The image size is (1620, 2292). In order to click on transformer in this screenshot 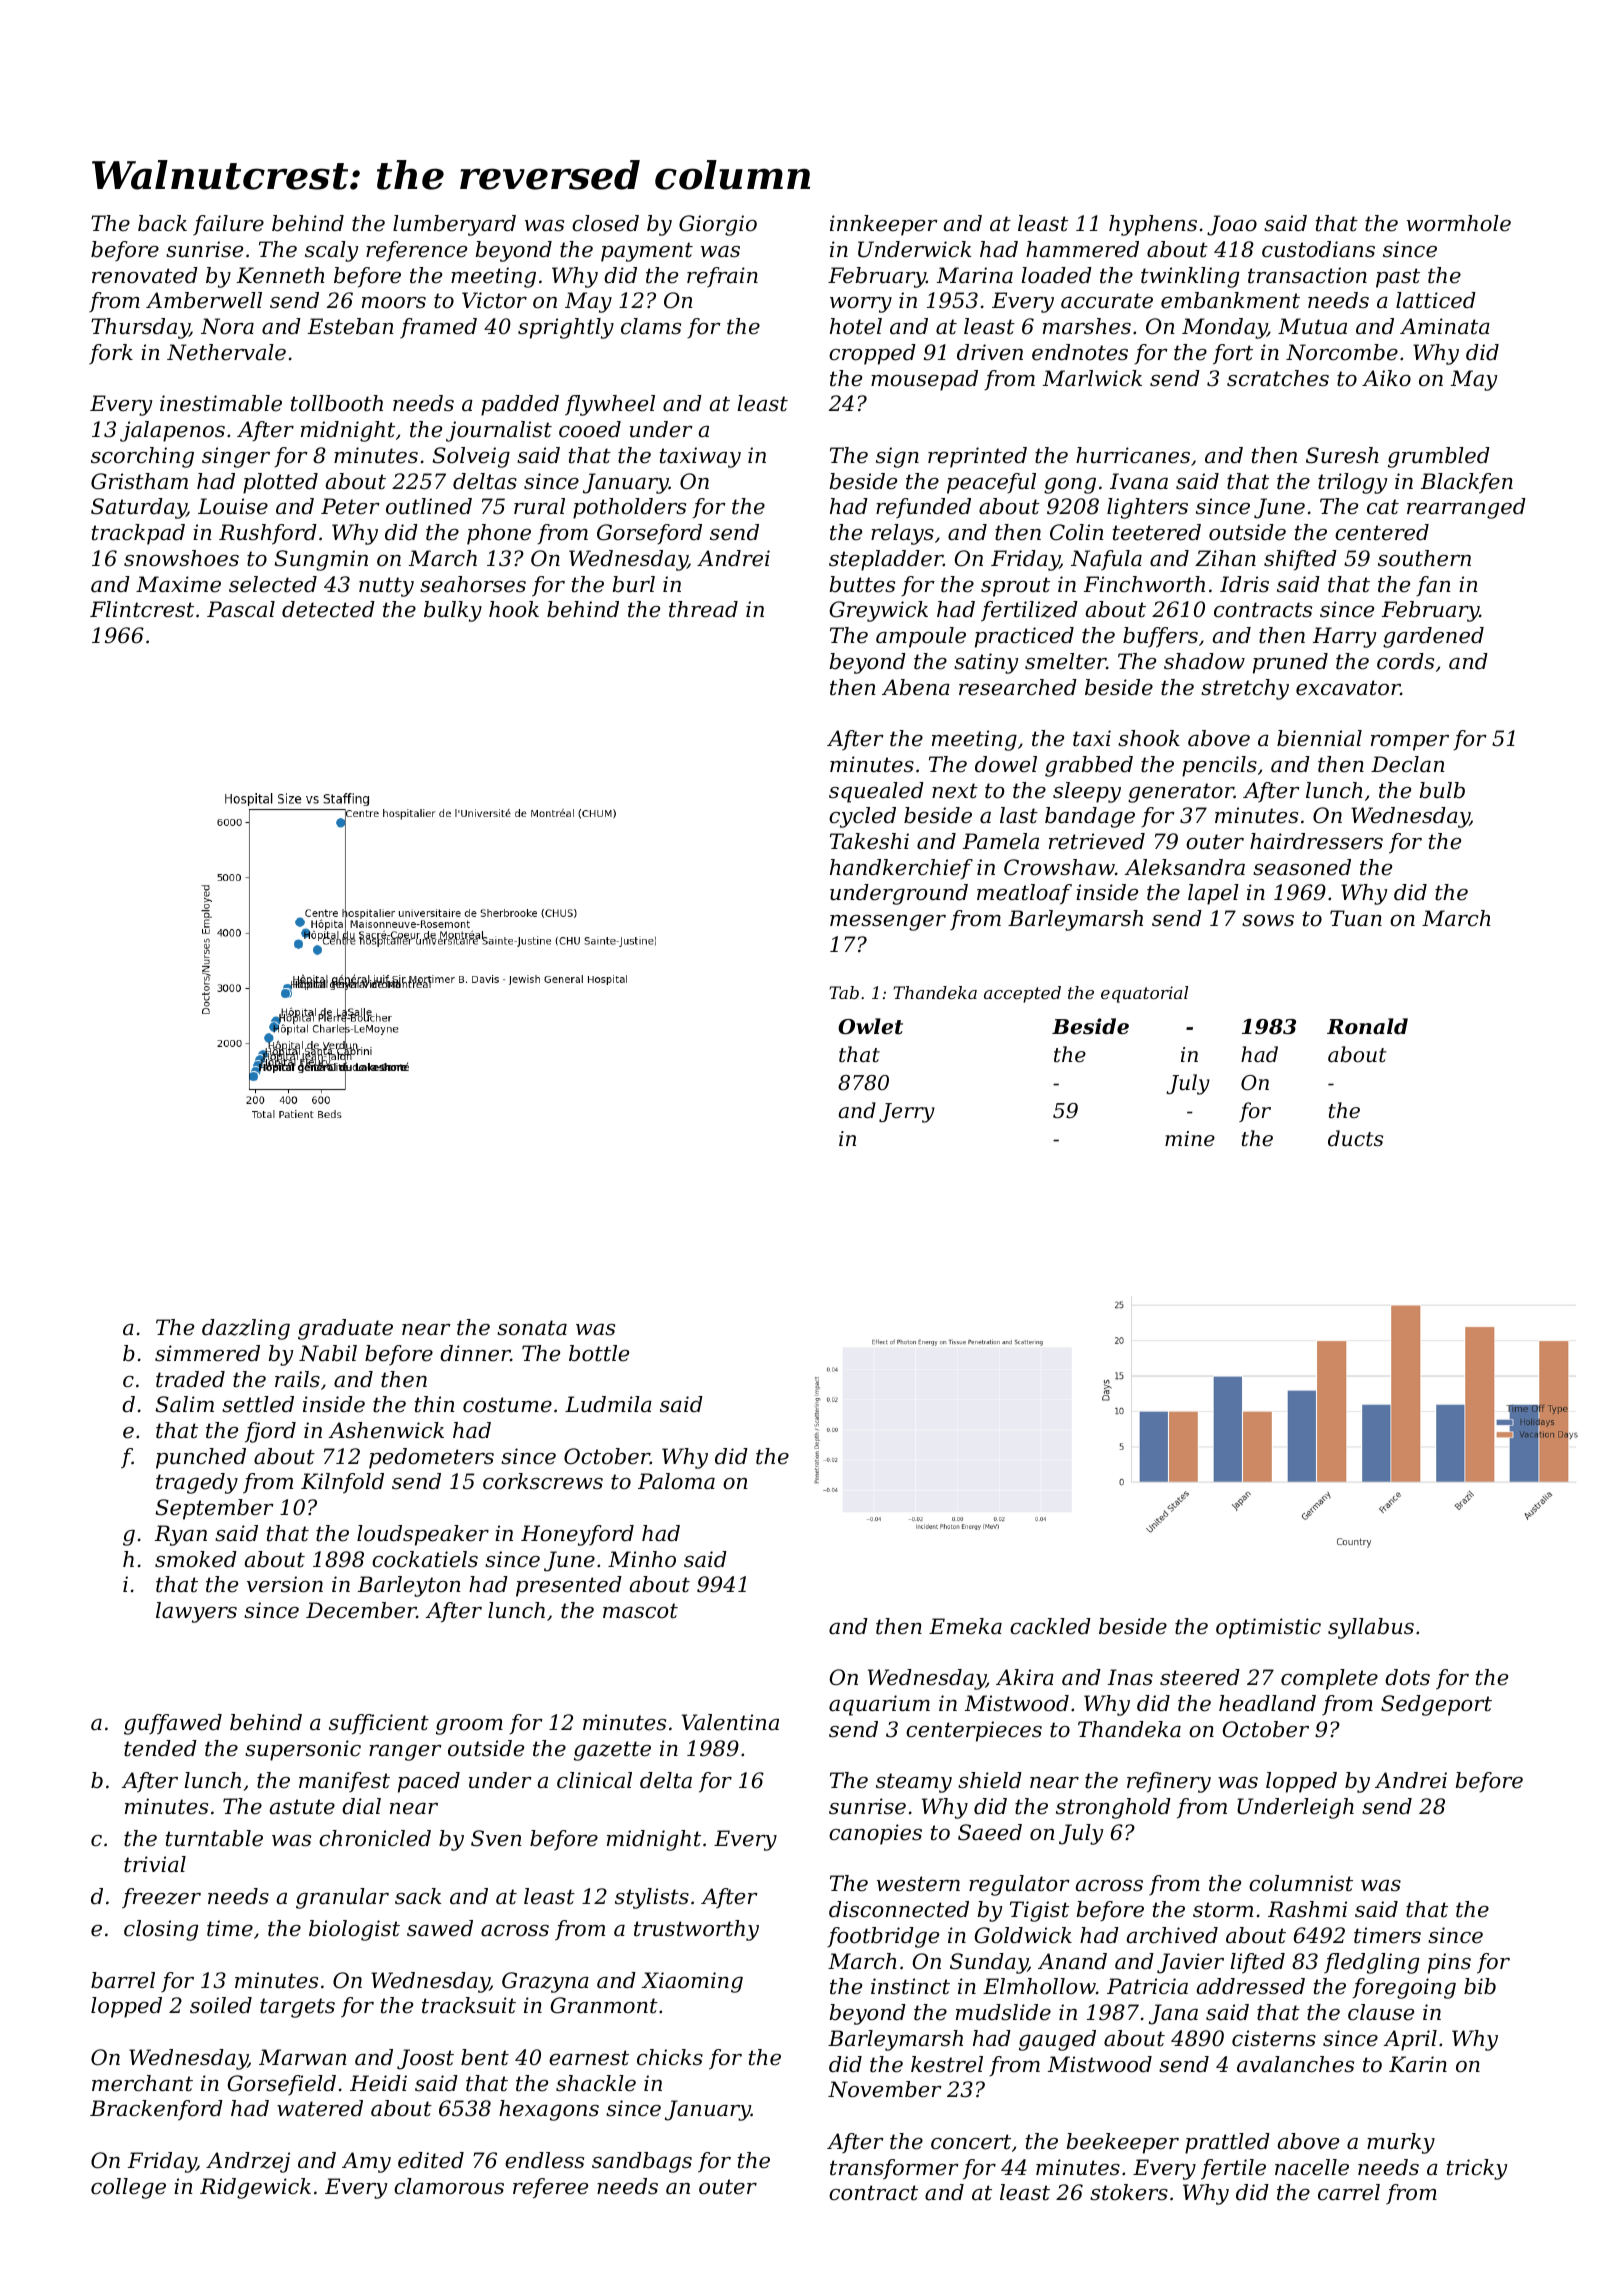, I will do `click(894, 2169)`.
